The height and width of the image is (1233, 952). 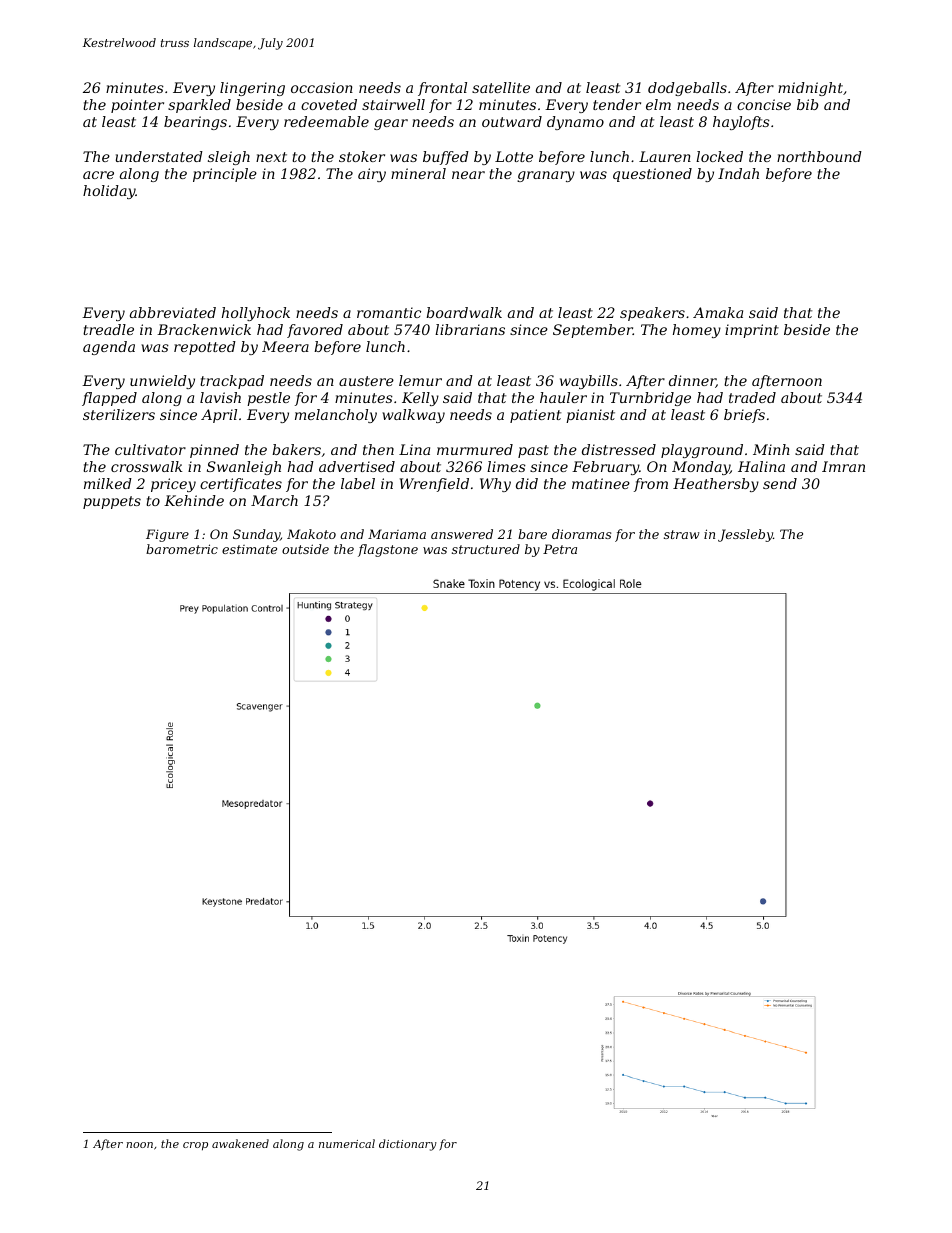 What do you see at coordinates (252, 89) in the image?
I see `lingering` at bounding box center [252, 89].
